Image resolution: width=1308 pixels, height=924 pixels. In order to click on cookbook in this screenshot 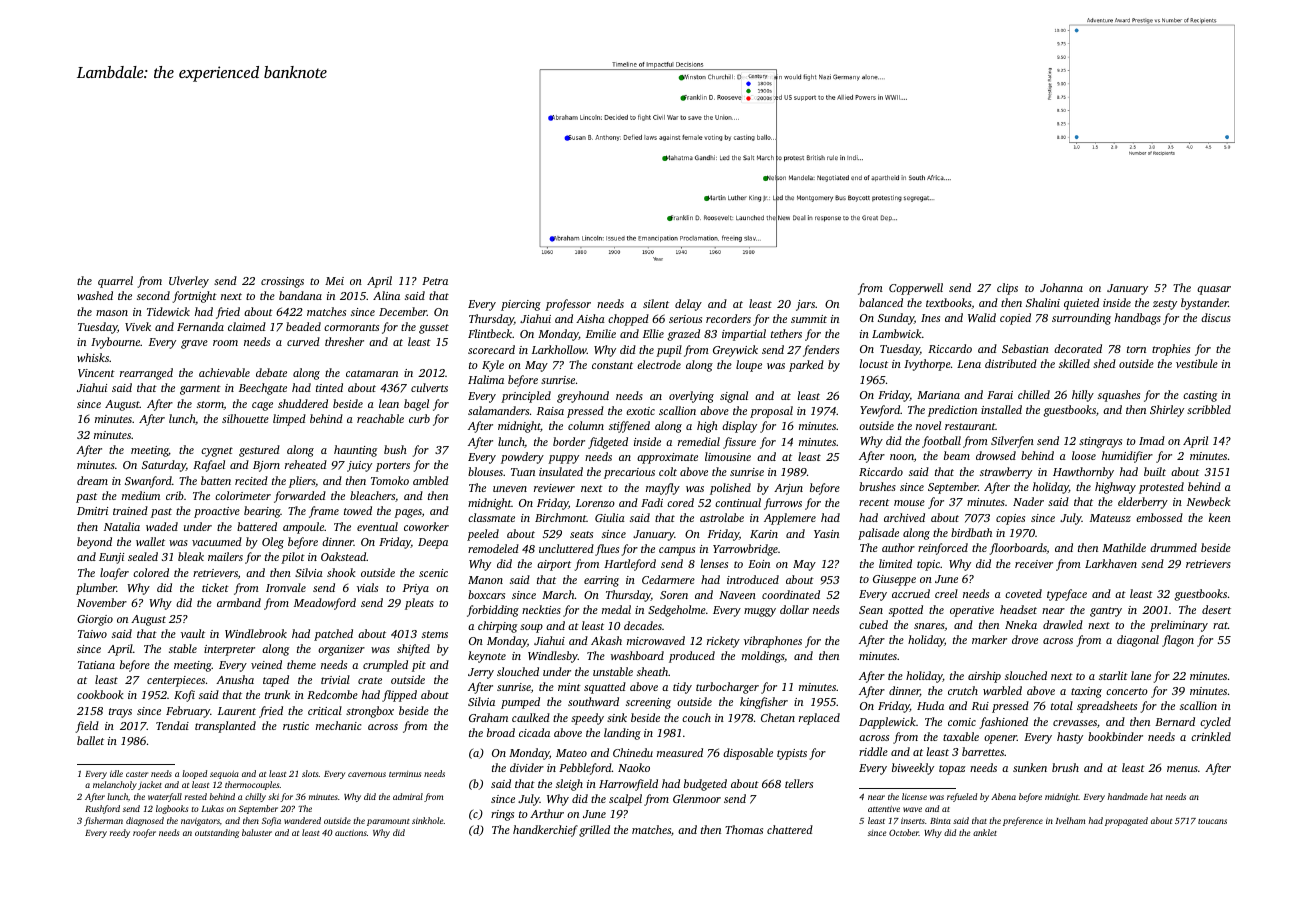, I will do `click(100, 694)`.
